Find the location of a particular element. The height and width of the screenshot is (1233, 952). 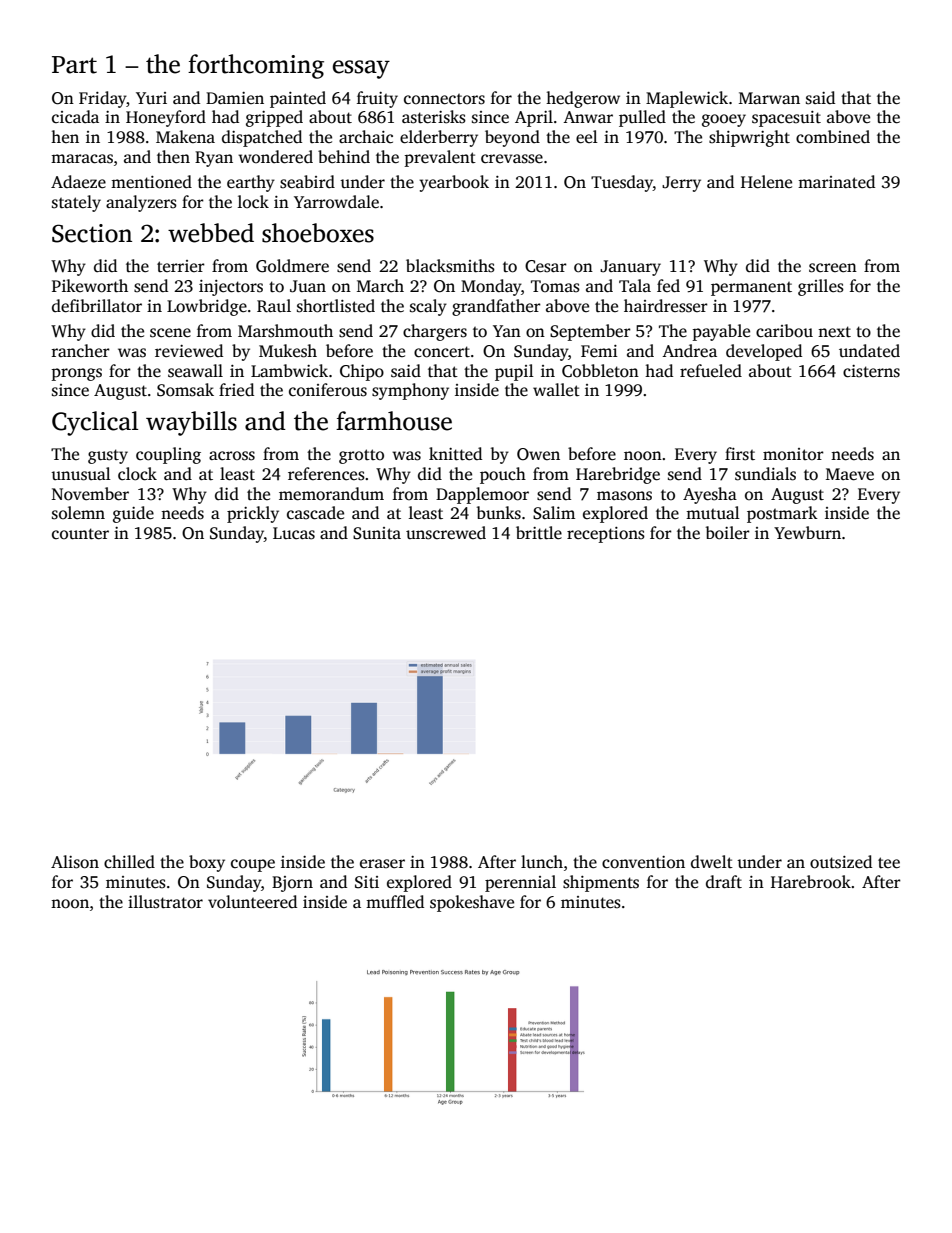

counter is located at coordinates (80, 534).
